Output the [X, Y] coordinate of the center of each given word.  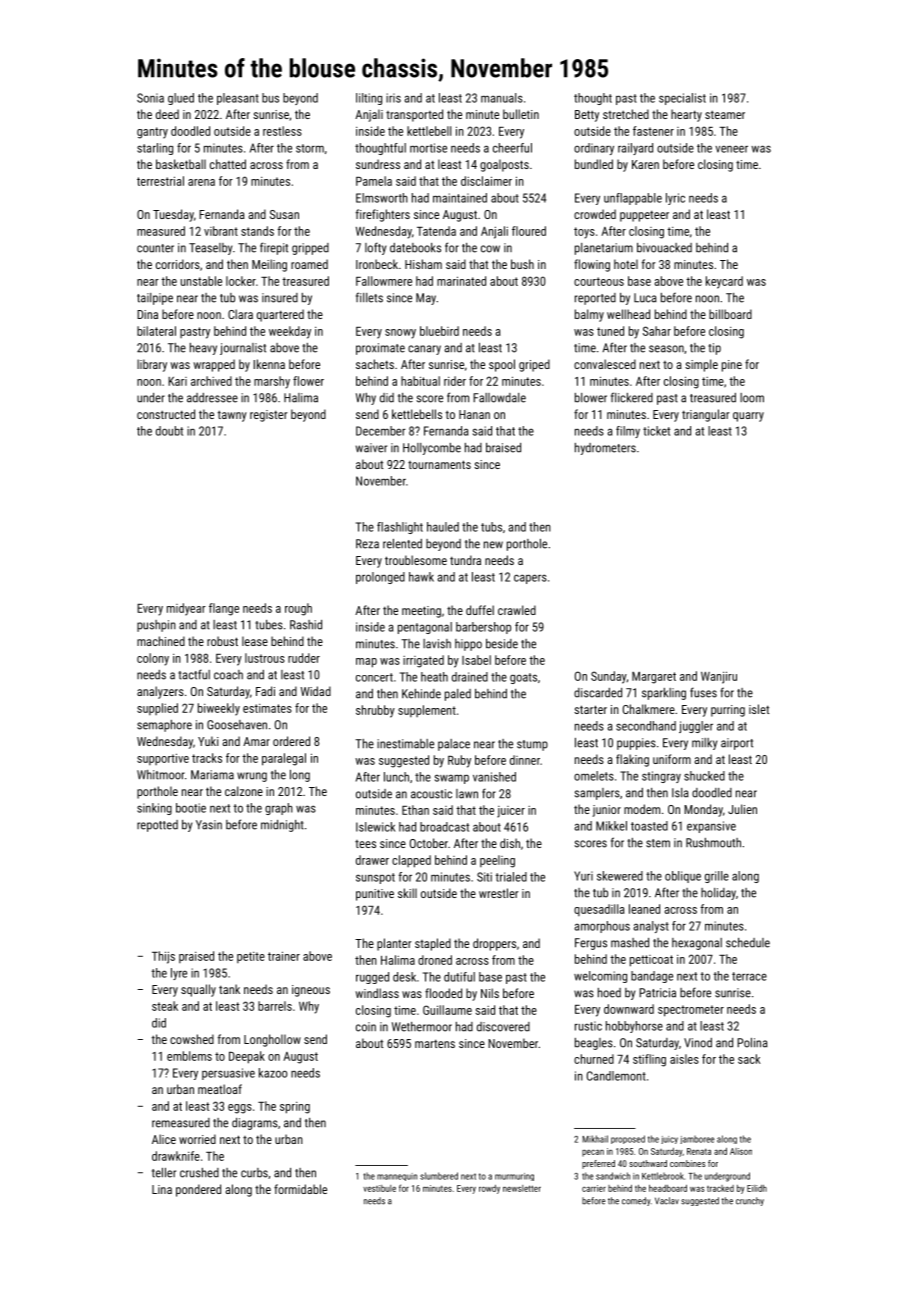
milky [704, 744]
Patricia [657, 993]
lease [255, 641]
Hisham [423, 264]
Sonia [150, 98]
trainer [284, 956]
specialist [682, 99]
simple [701, 365]
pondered [198, 1190]
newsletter [522, 1188]
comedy [636, 1201]
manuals [502, 98]
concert [374, 677]
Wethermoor [422, 1027]
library [152, 365]
